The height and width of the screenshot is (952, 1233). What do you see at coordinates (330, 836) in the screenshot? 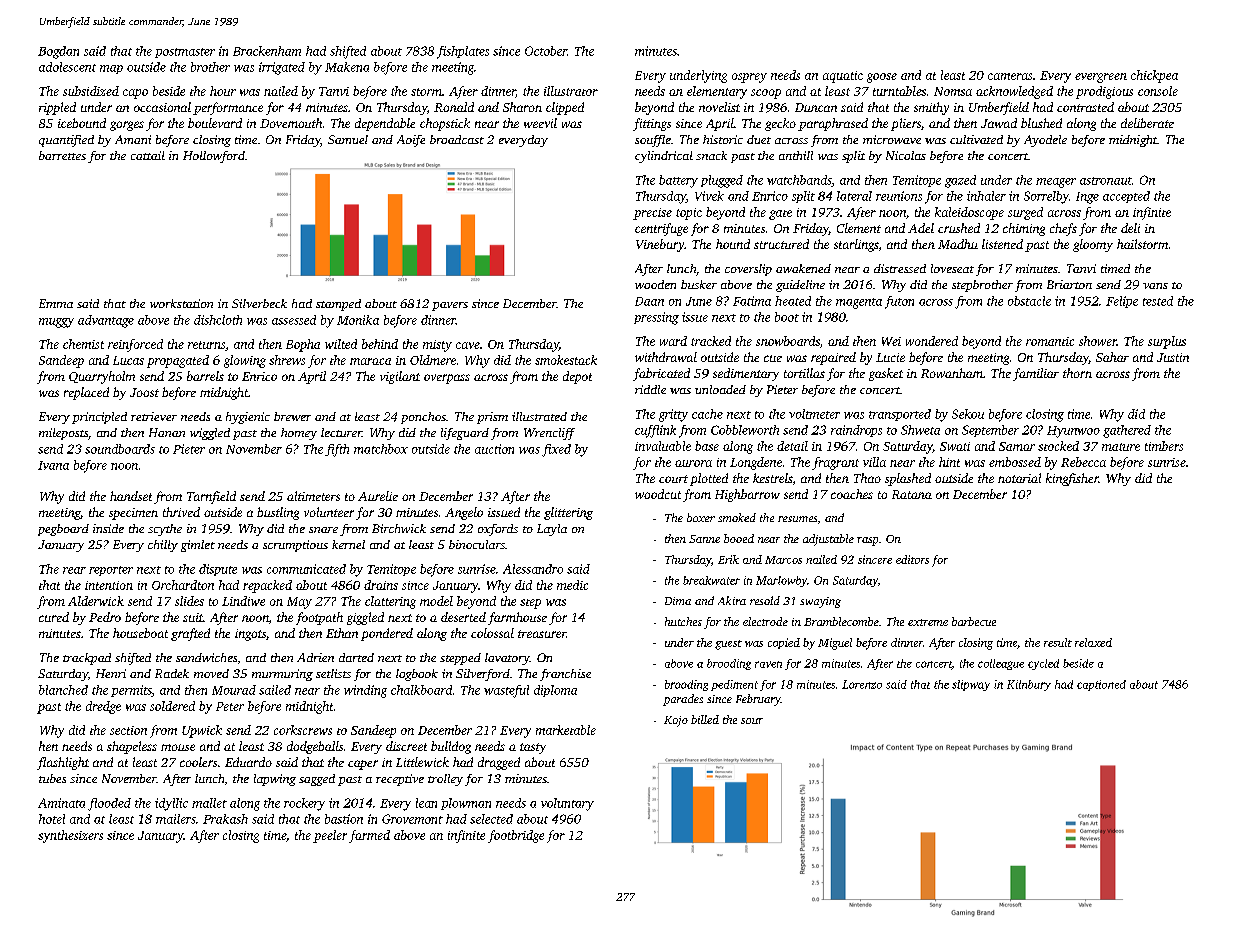
I see `peeler` at bounding box center [330, 836].
